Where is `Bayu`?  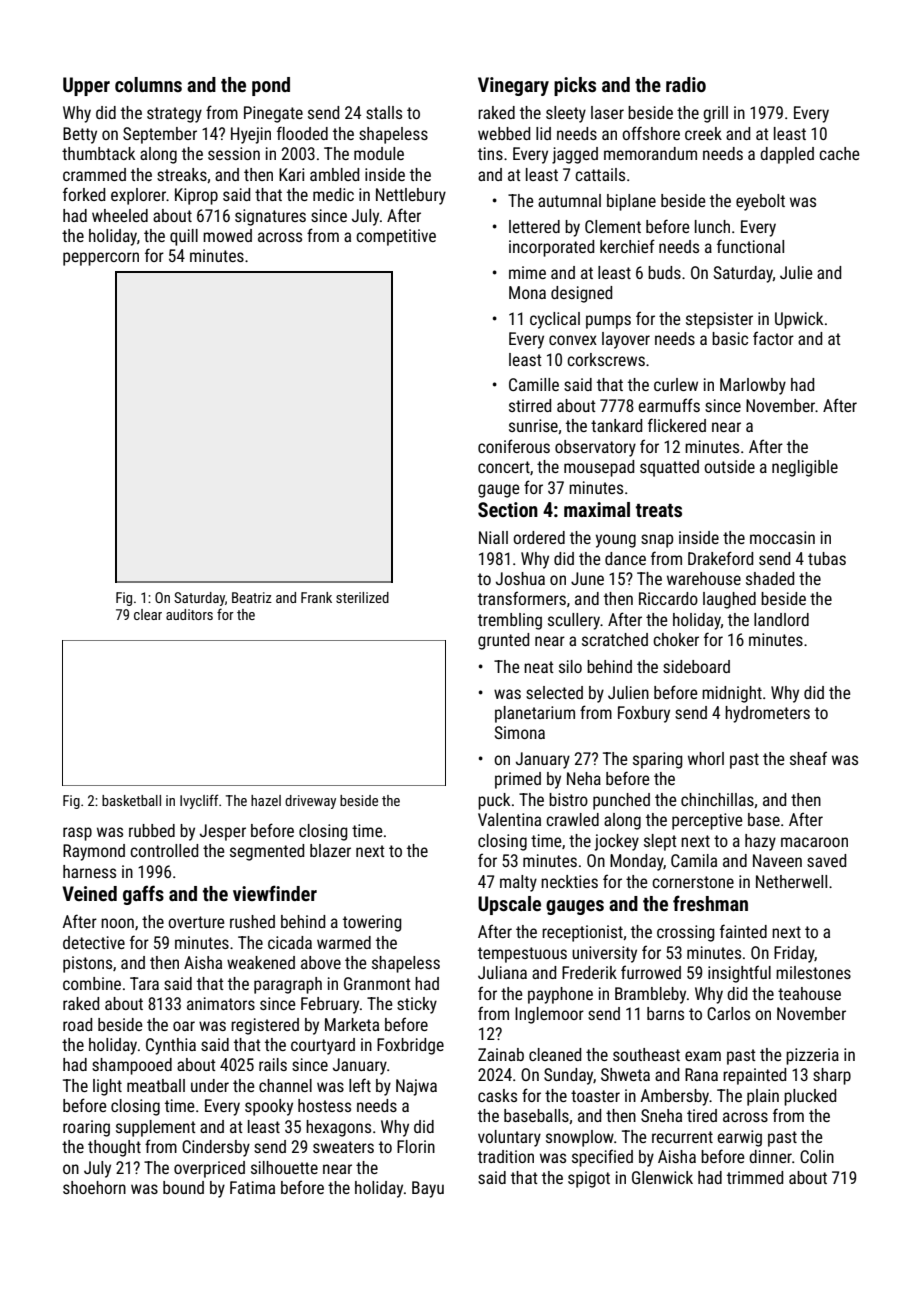 Bayu is located at coordinates (428, 1189).
